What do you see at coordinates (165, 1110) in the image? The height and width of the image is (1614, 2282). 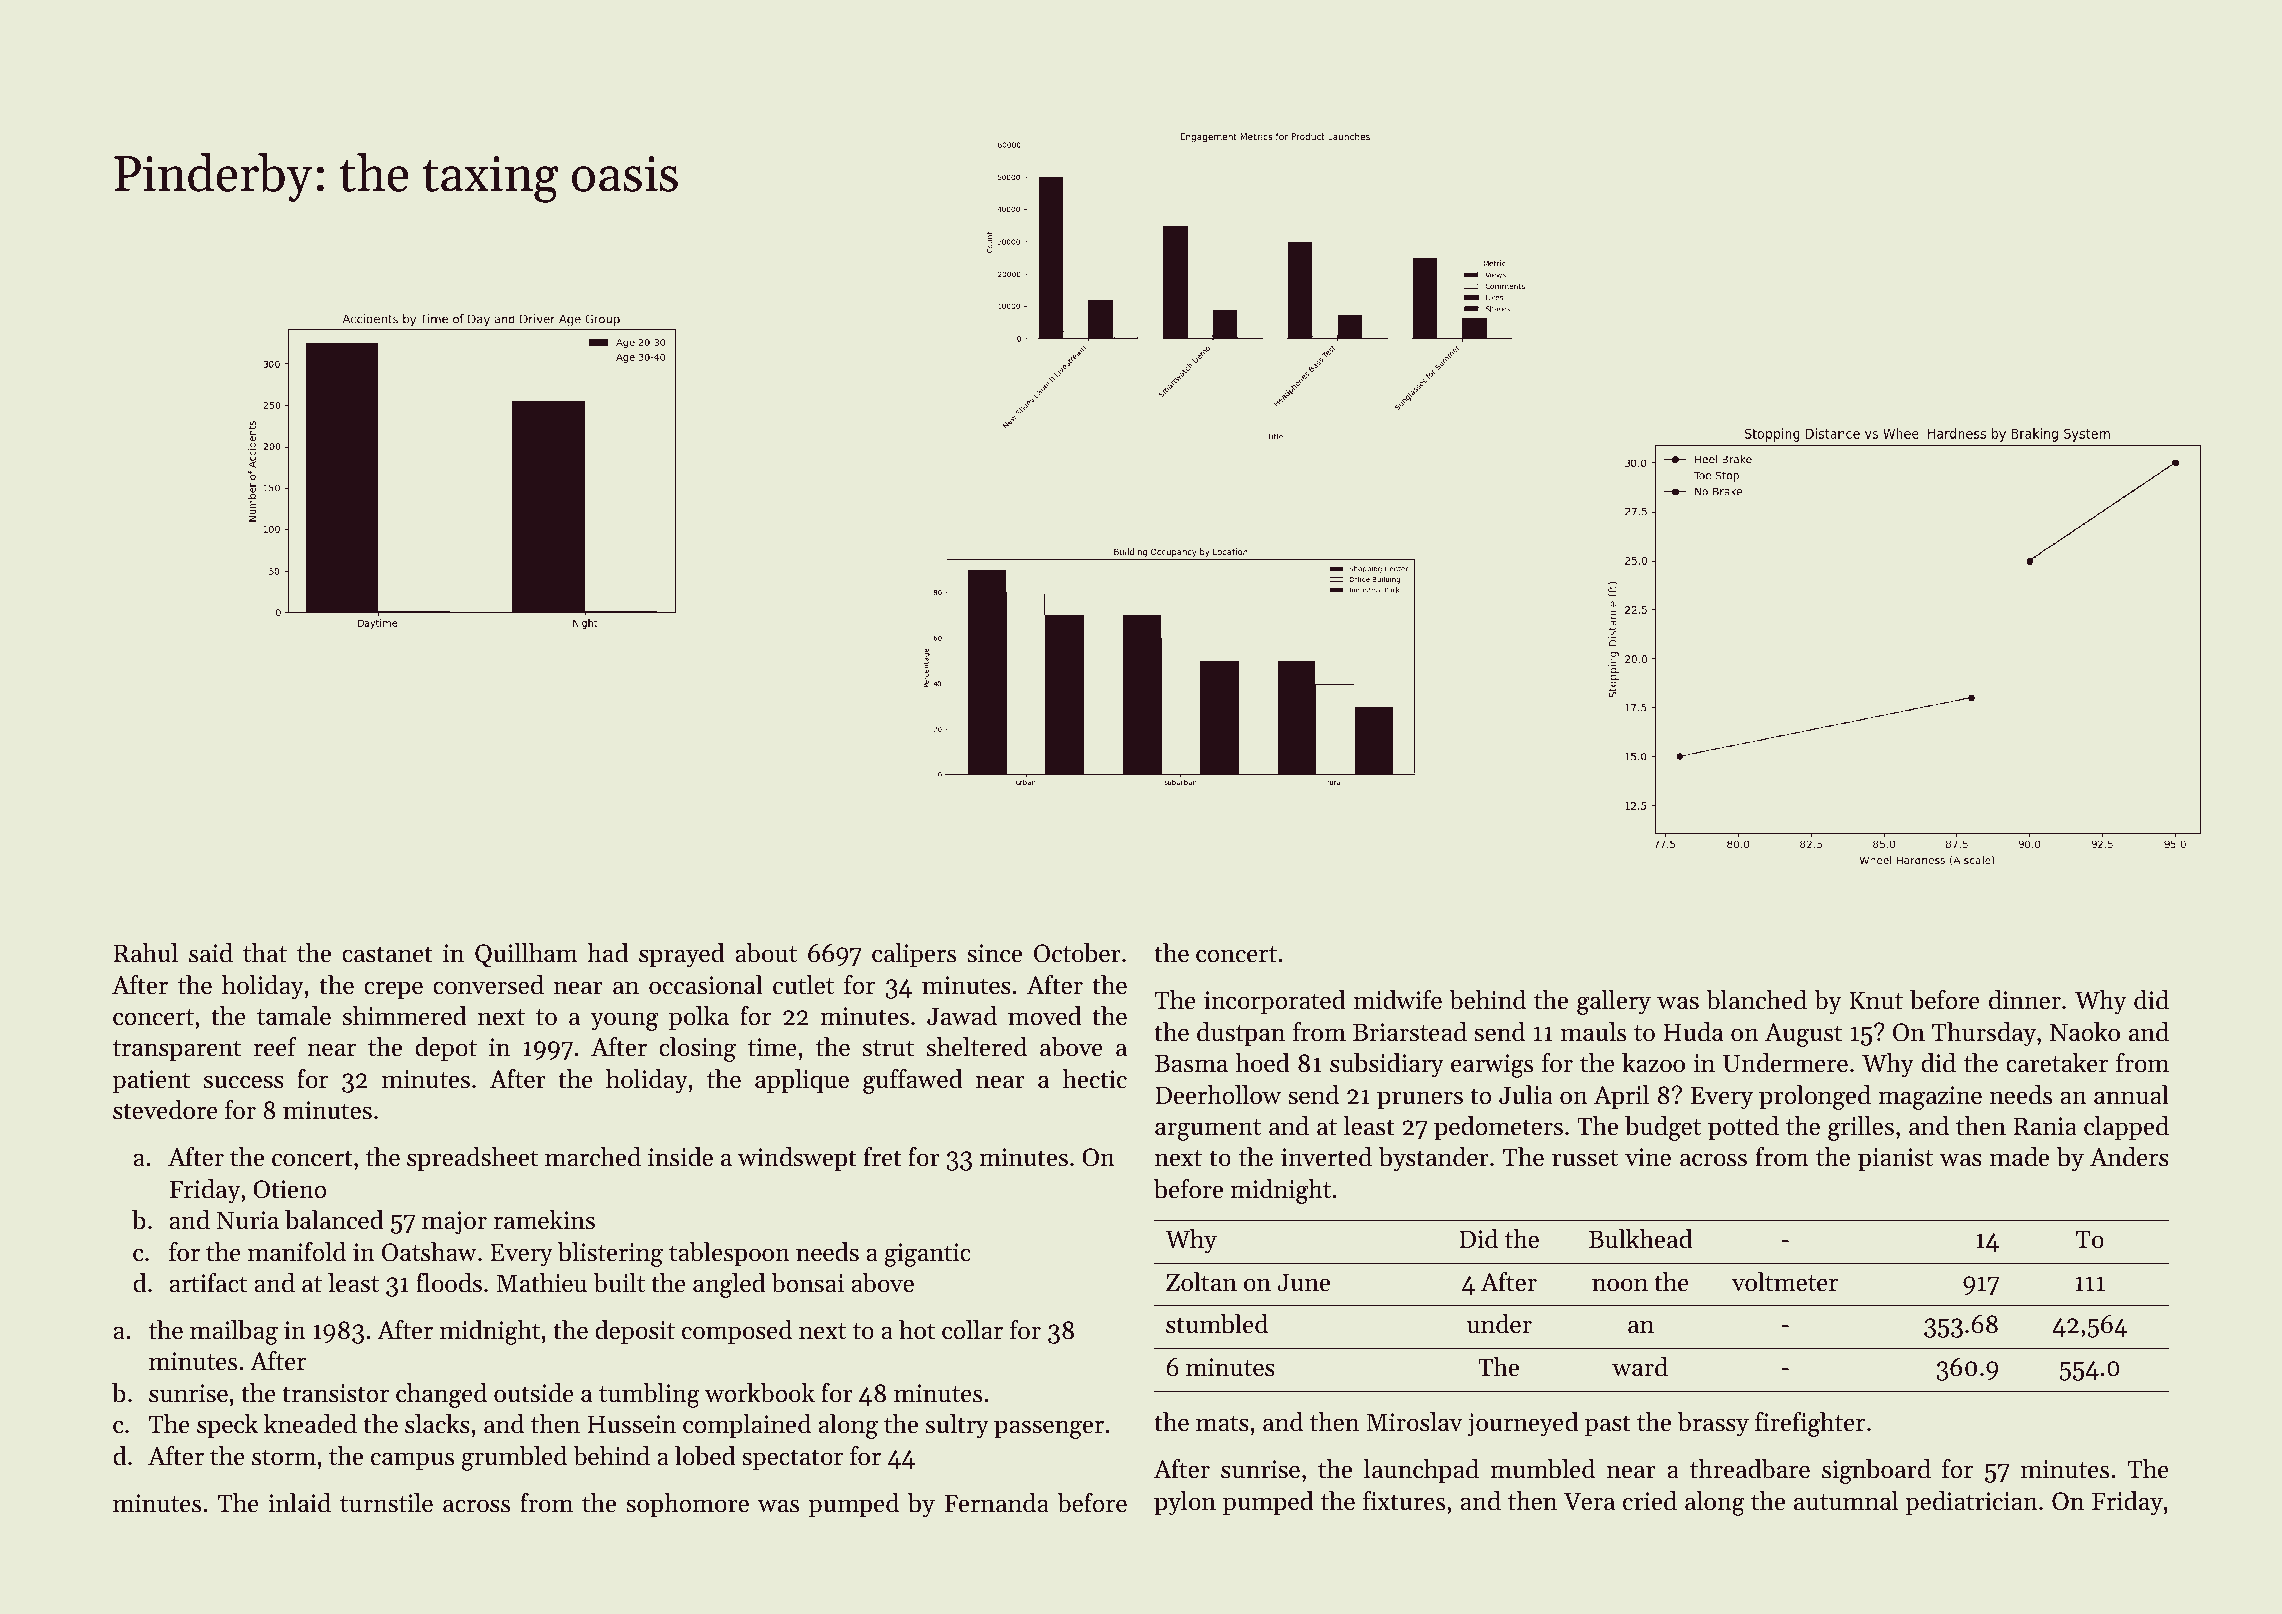 I see `stevedore` at bounding box center [165, 1110].
